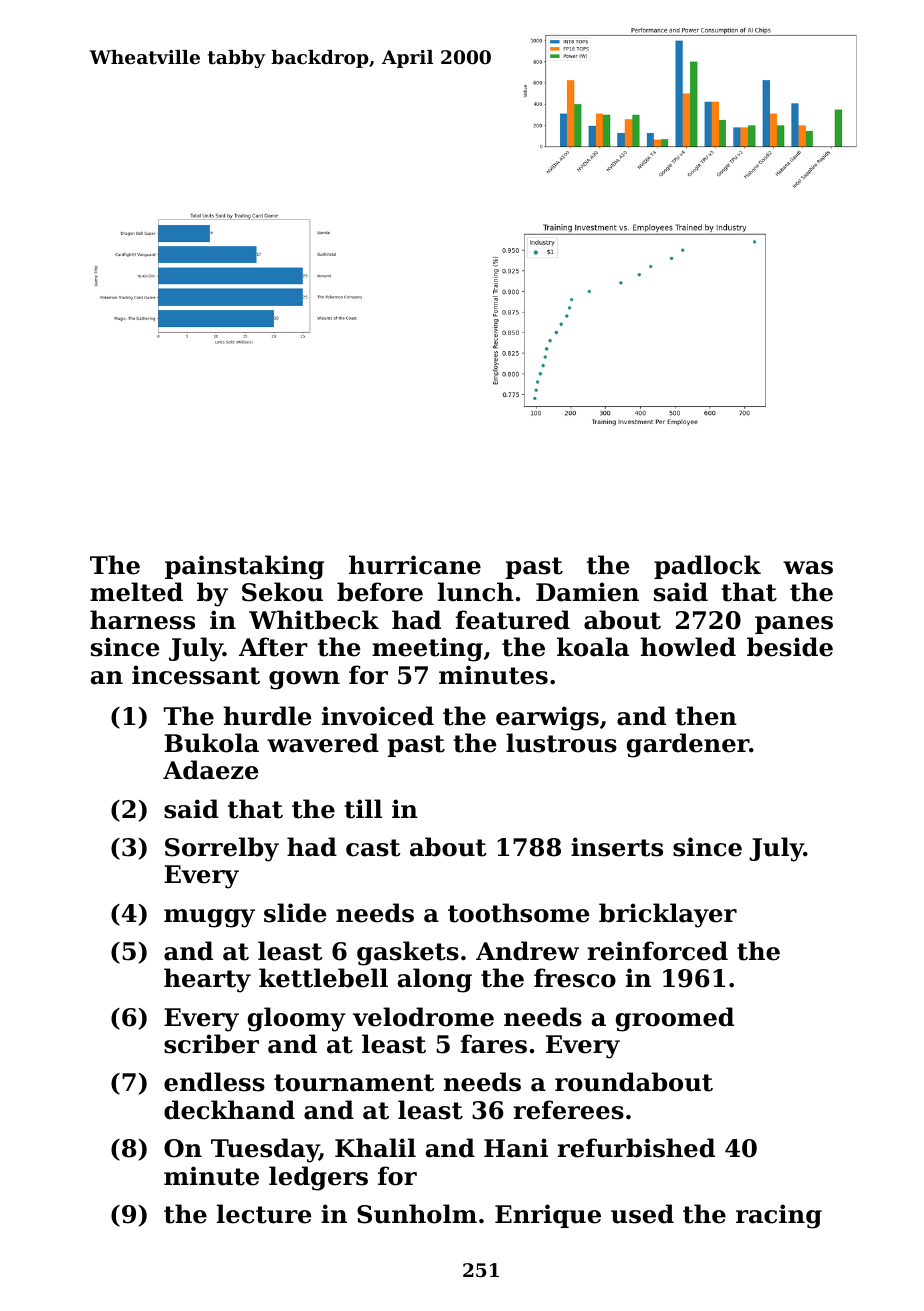 The image size is (924, 1311). I want to click on After, so click(273, 647).
